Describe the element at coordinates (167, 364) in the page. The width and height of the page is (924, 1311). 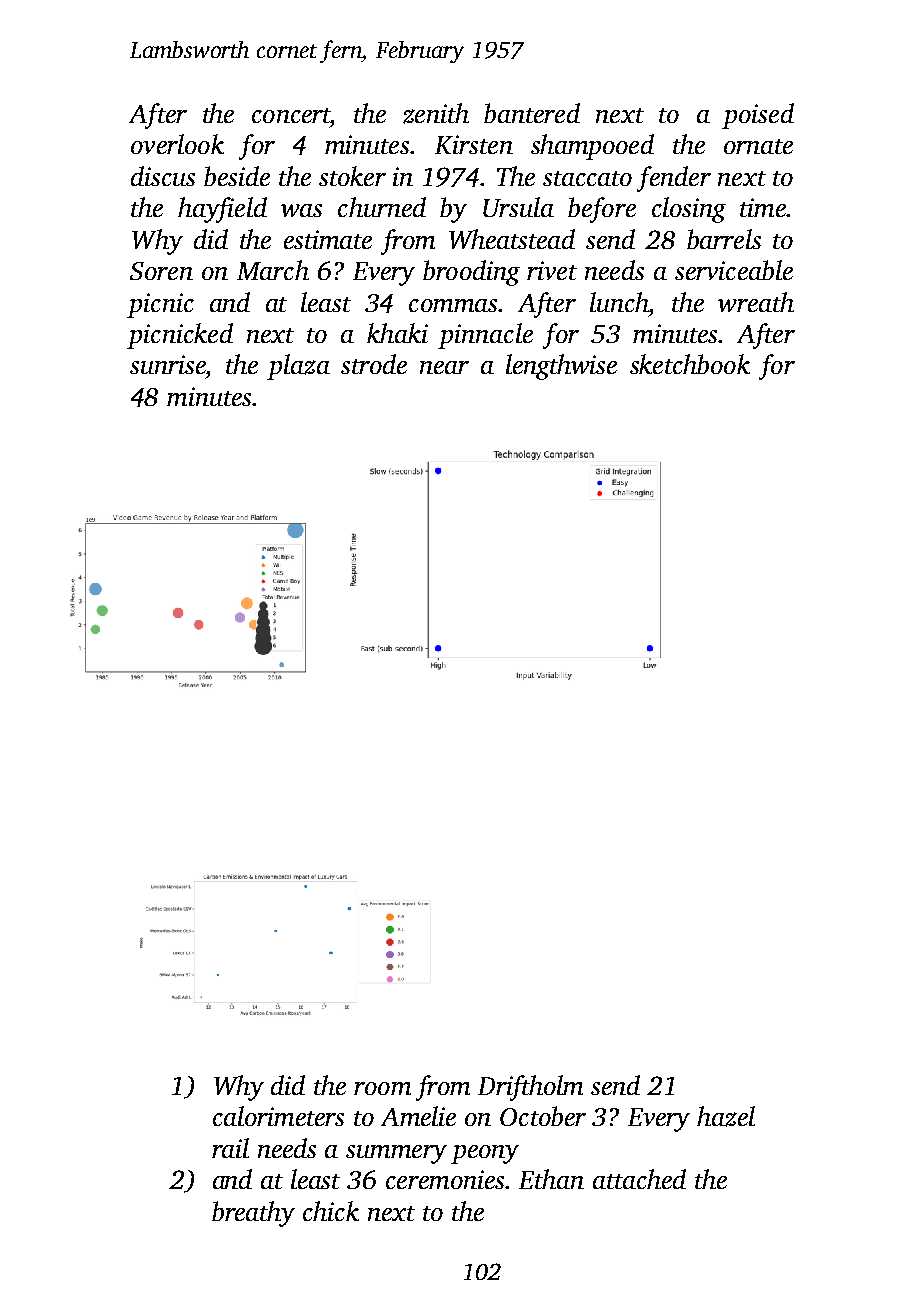
I see `sunrise` at that location.
